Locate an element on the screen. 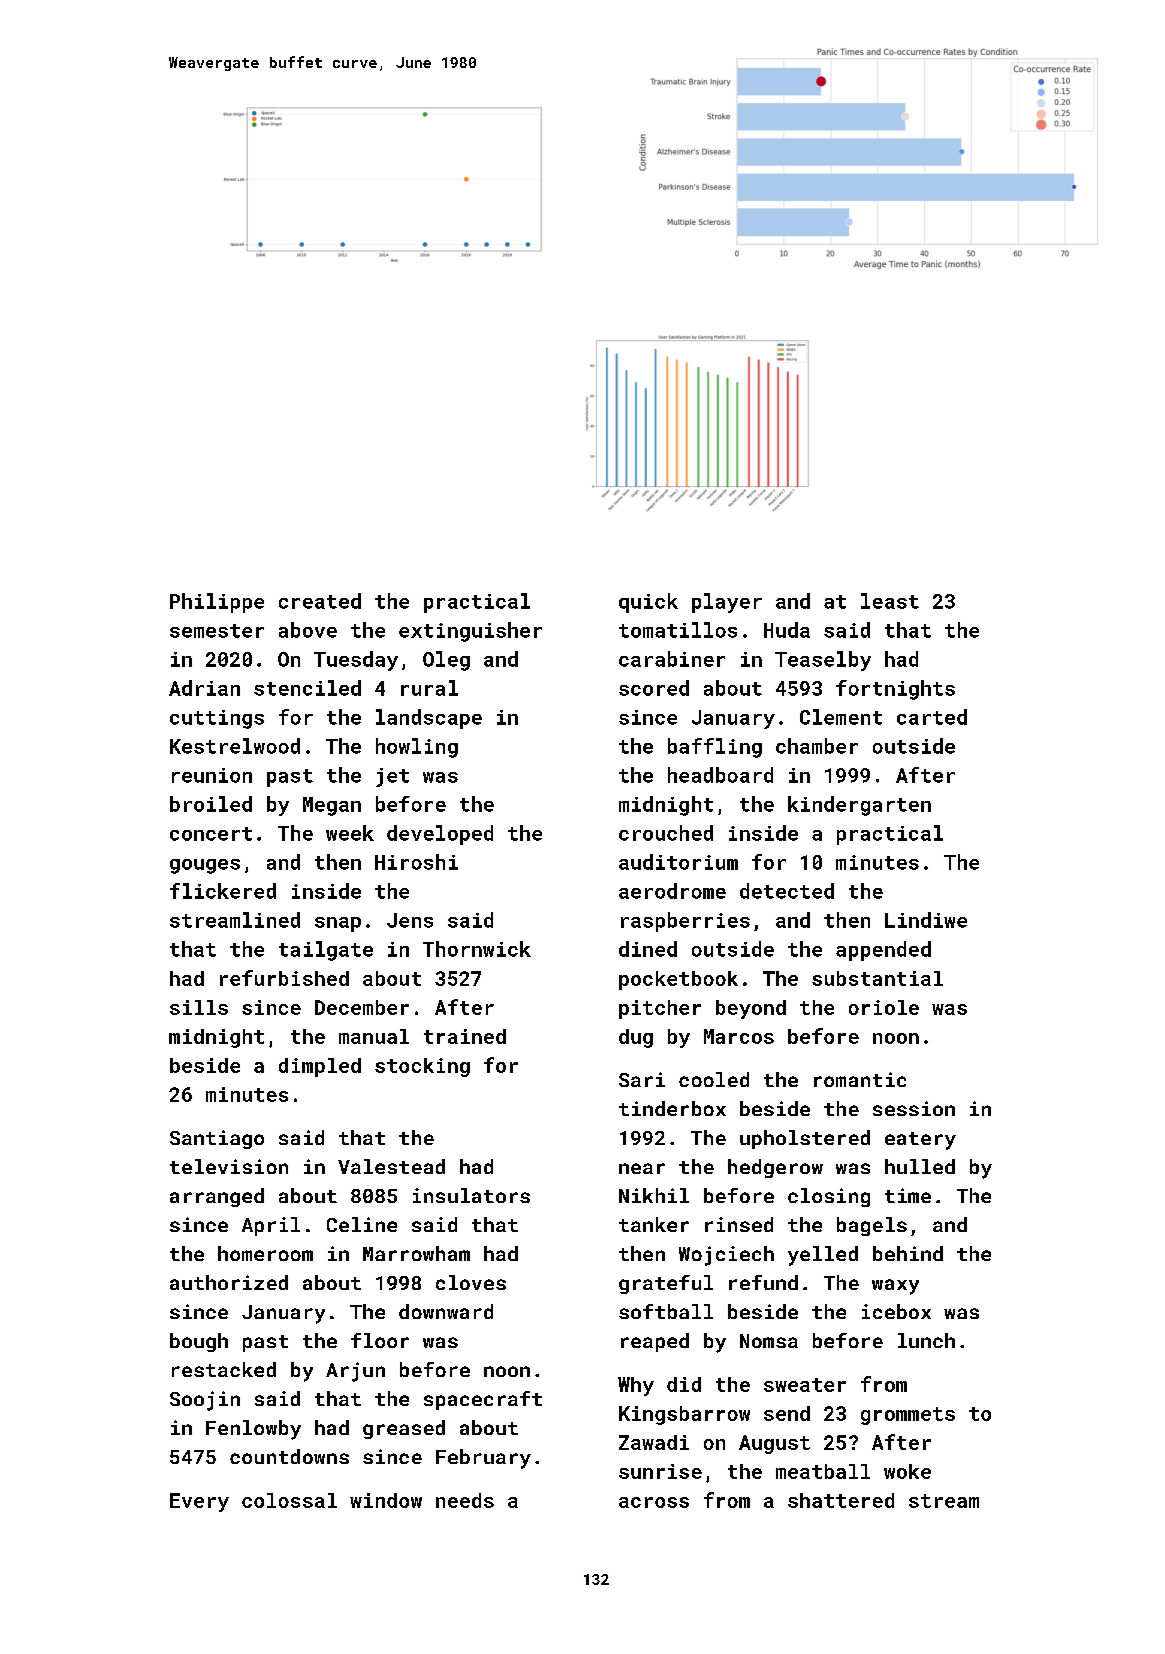 The height and width of the screenshot is (1654, 1165). kindergarten is located at coordinates (859, 806).
